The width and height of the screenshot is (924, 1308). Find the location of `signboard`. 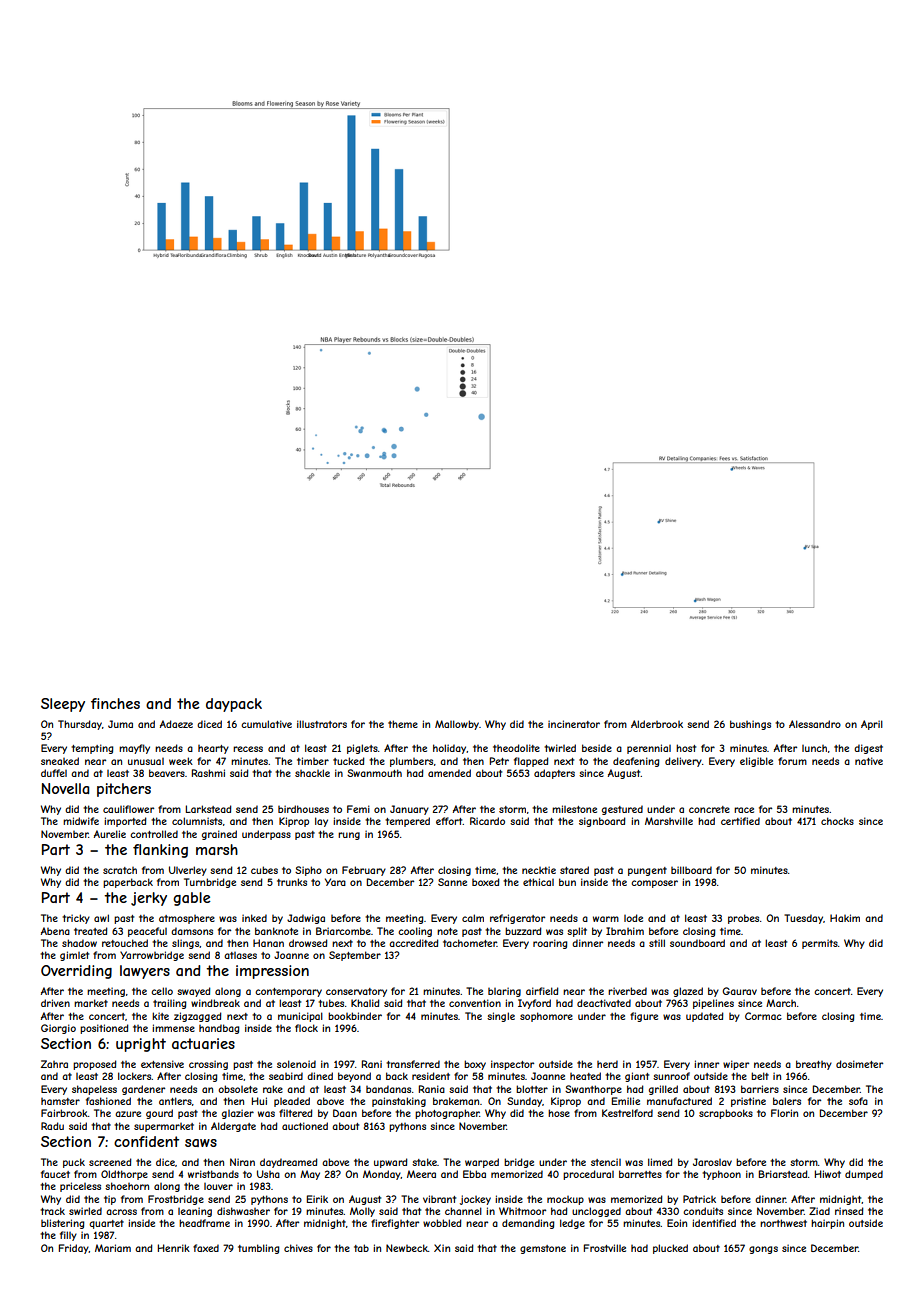

signboard is located at coordinates (602, 822).
